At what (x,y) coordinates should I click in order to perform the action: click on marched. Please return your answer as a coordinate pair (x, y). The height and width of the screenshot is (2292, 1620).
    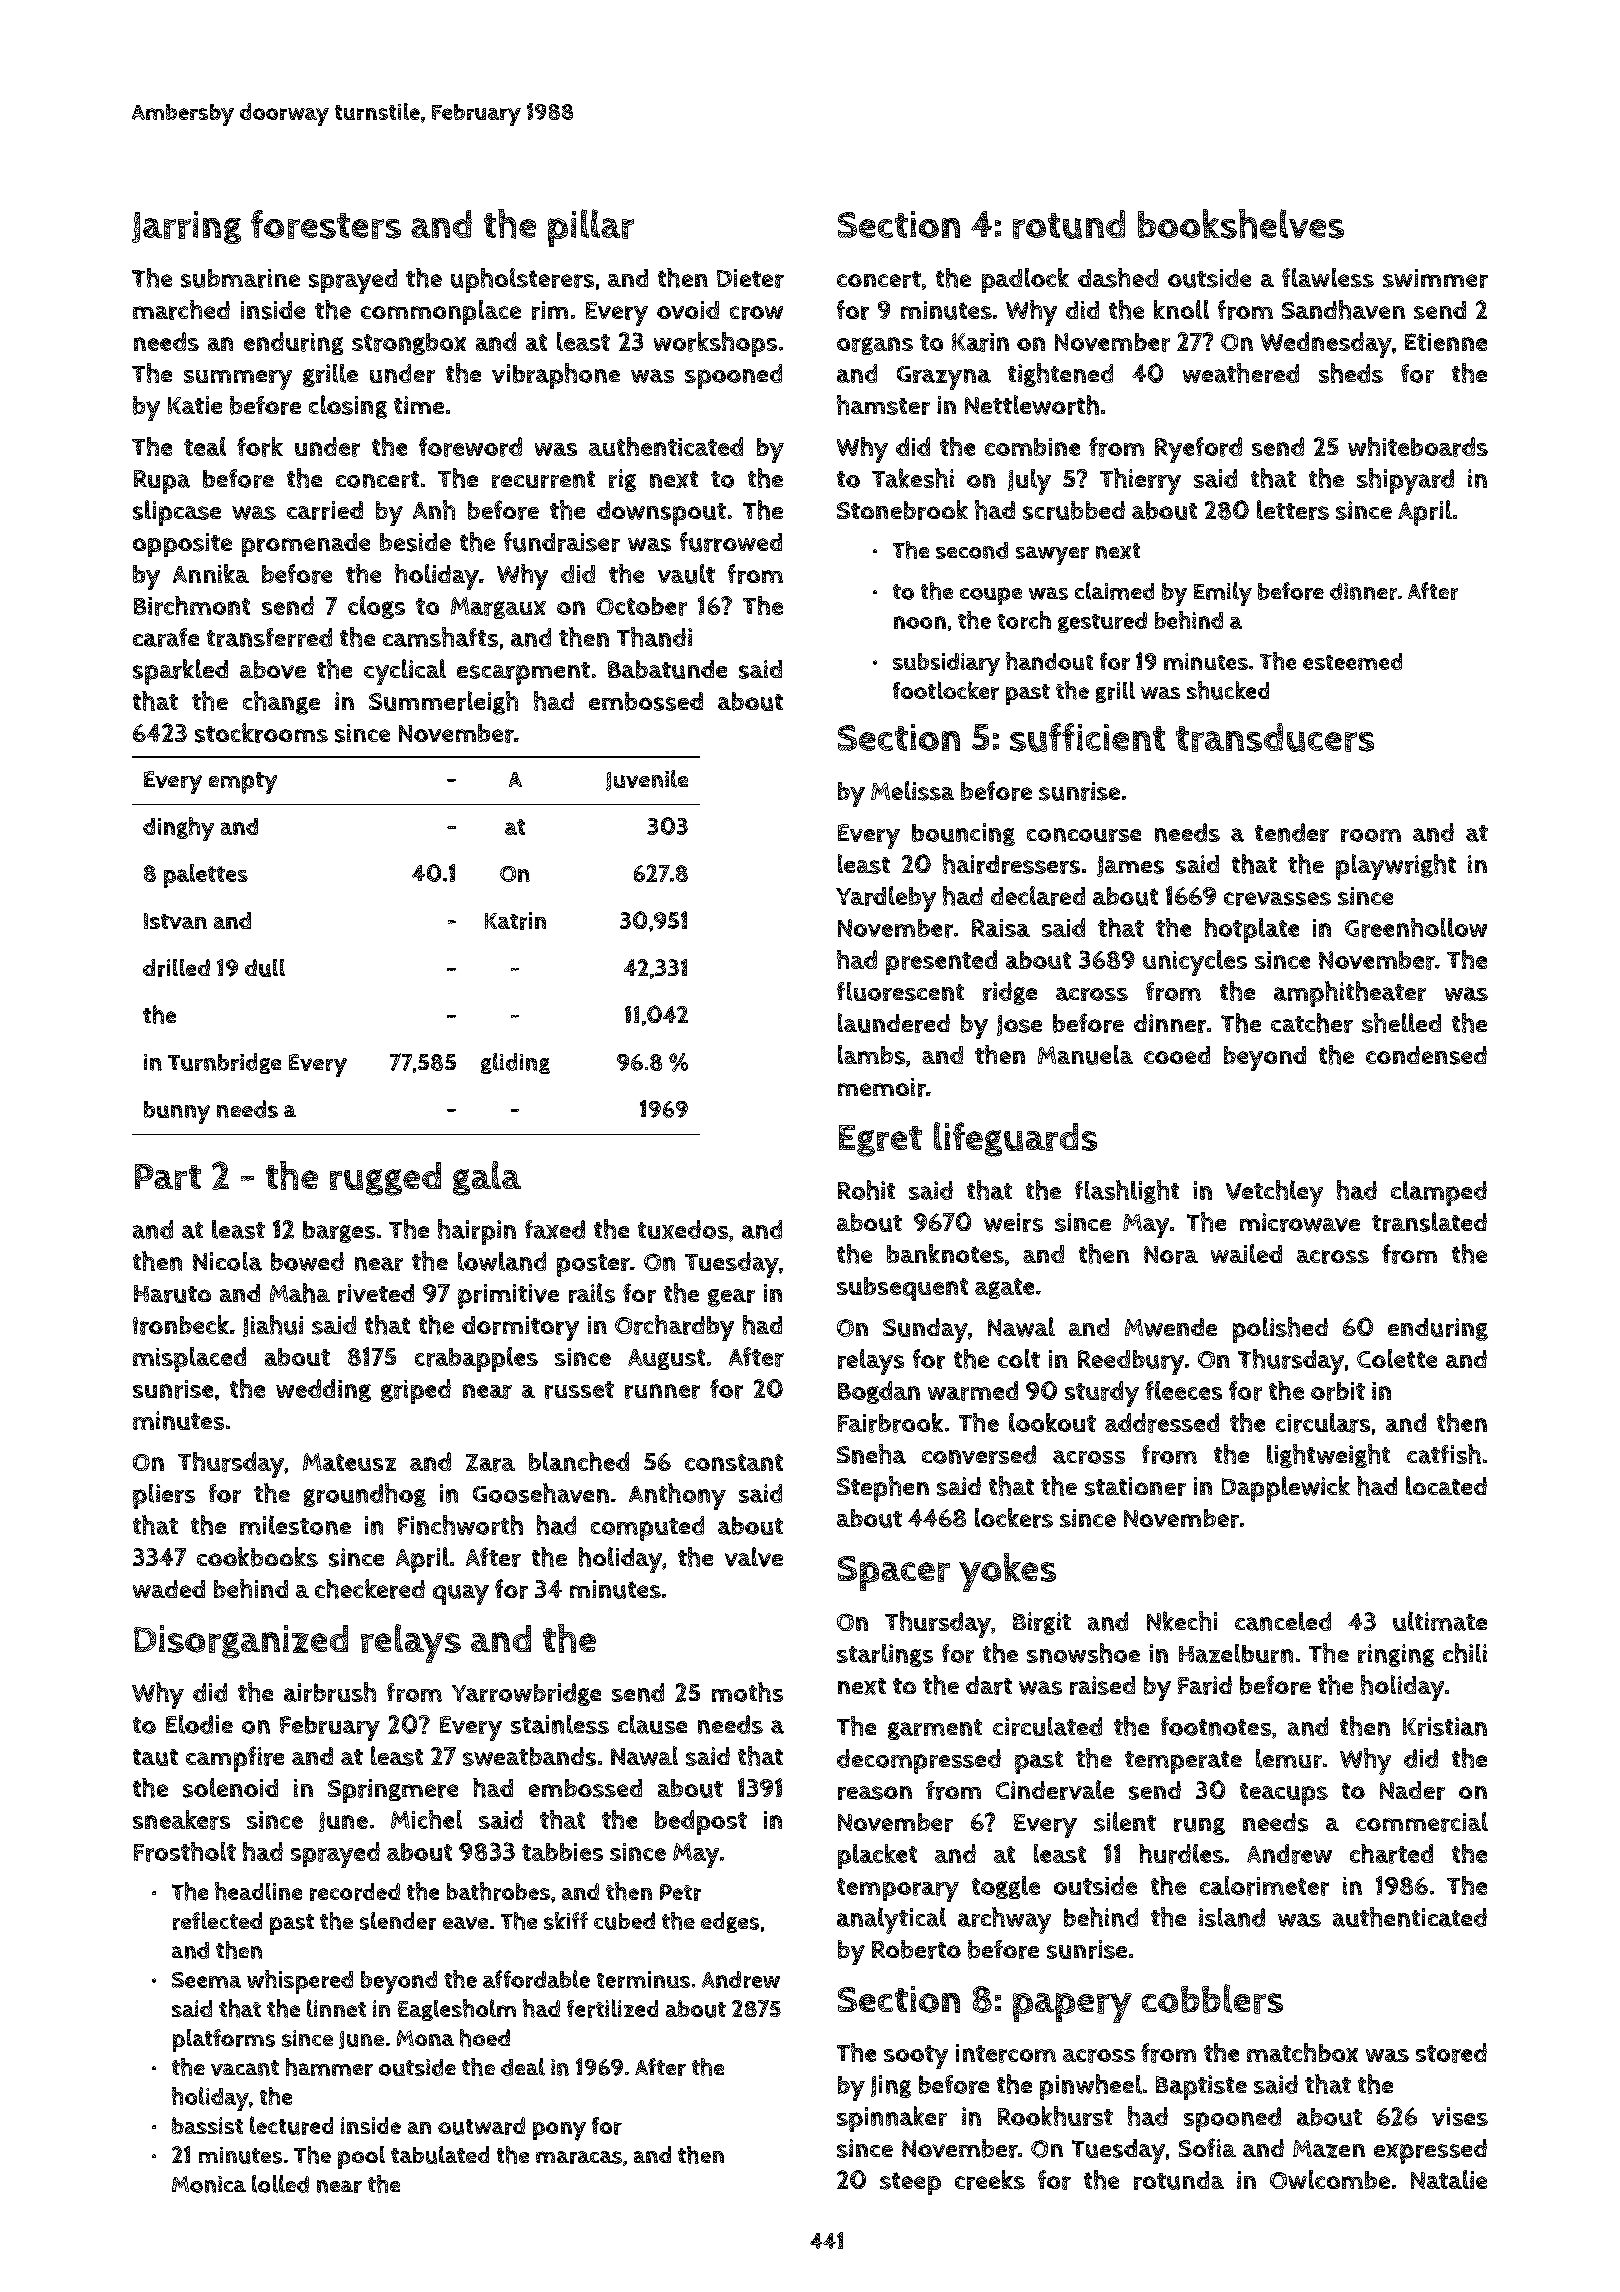
    Looking at the image, I should click on (181, 310).
